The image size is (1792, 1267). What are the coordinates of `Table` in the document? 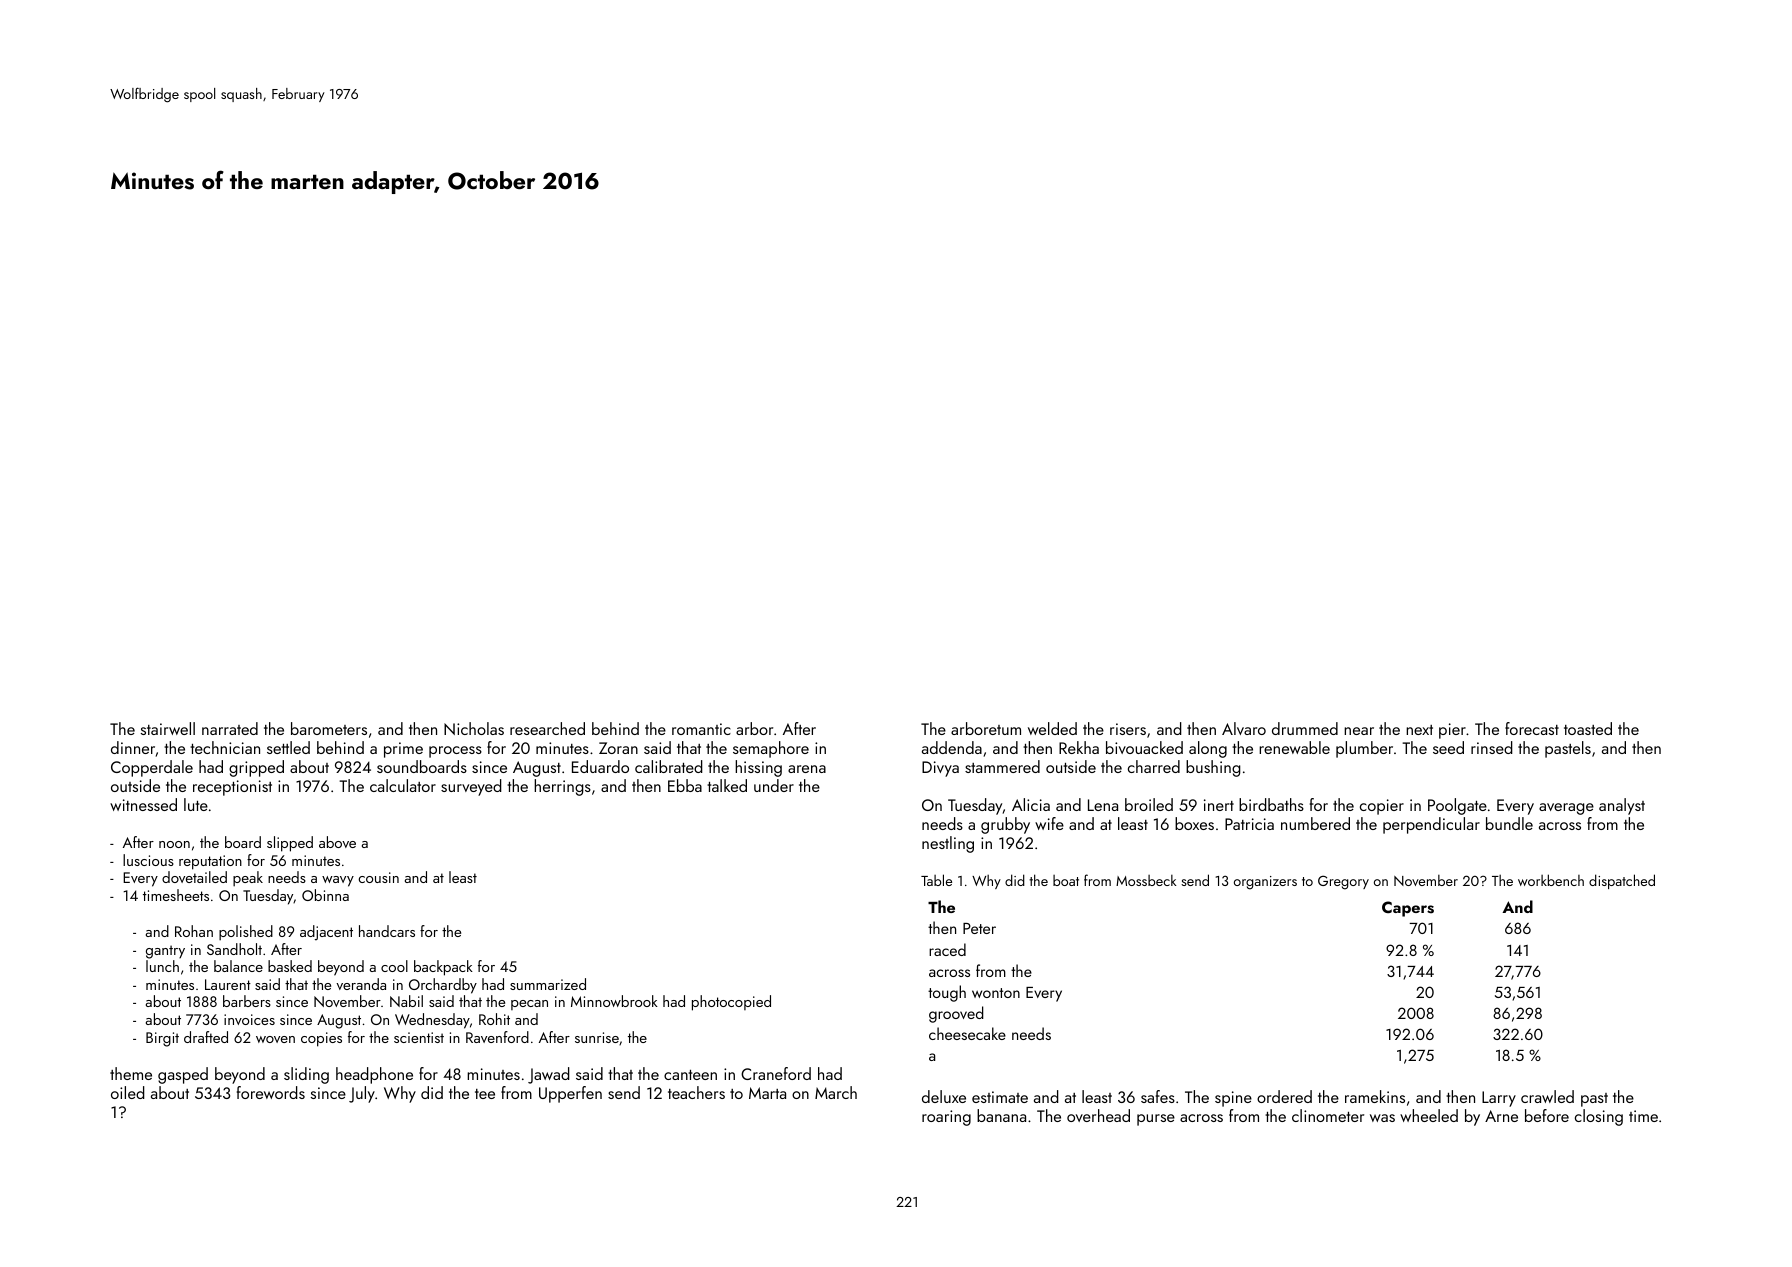 It's located at (936, 880).
